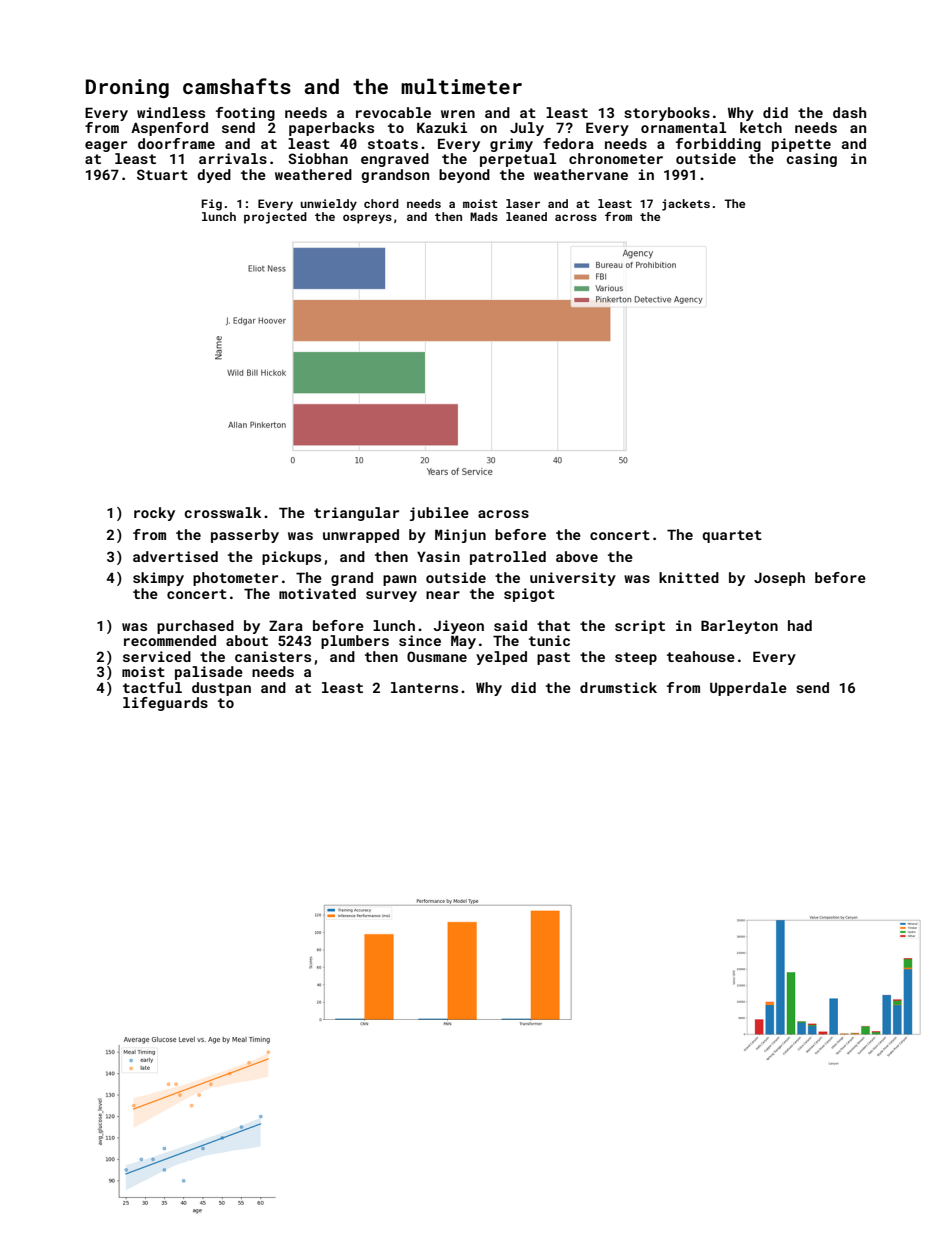 The image size is (952, 1233). What do you see at coordinates (154, 514) in the screenshot?
I see `rocky` at bounding box center [154, 514].
